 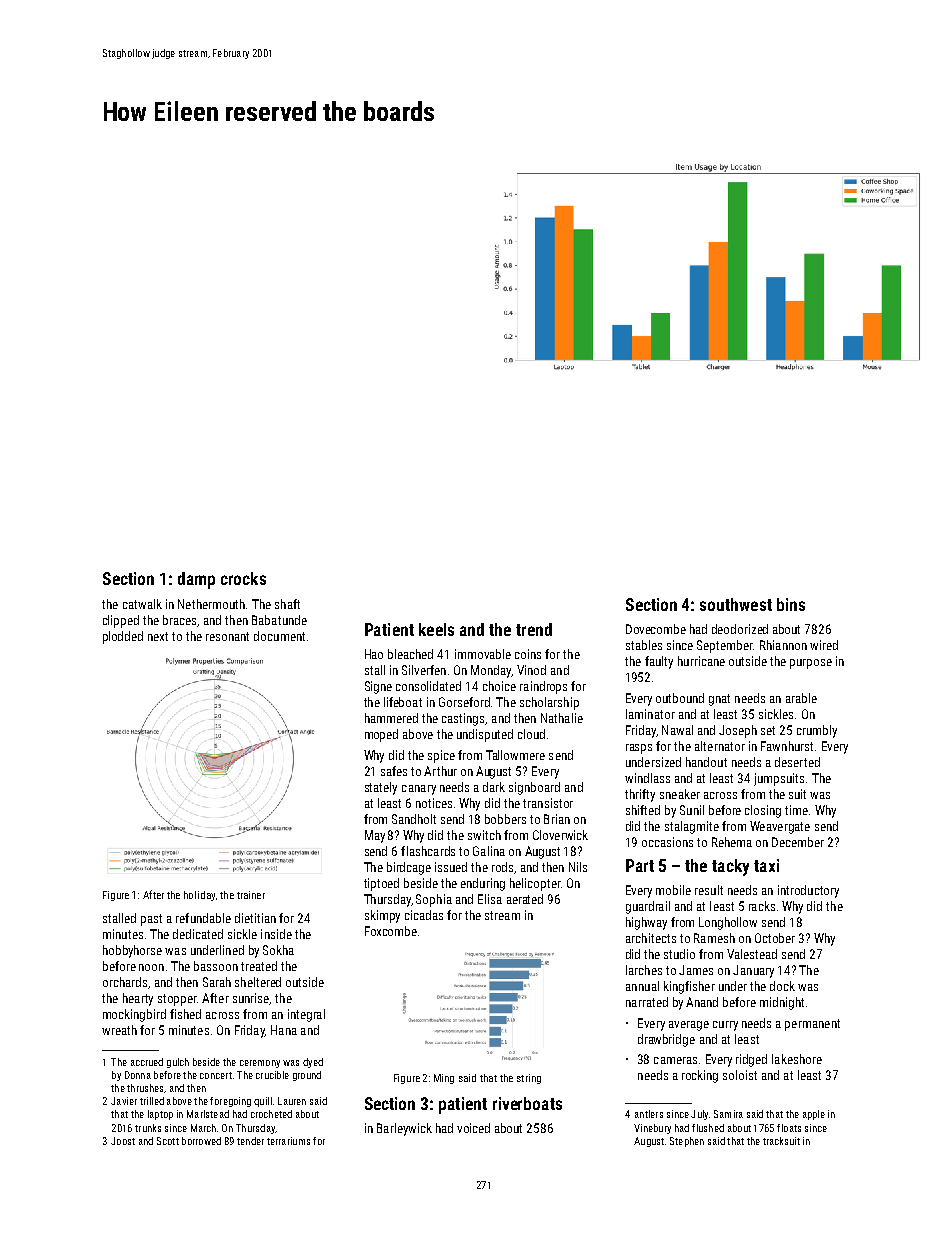 I want to click on Joost, so click(x=123, y=1141).
